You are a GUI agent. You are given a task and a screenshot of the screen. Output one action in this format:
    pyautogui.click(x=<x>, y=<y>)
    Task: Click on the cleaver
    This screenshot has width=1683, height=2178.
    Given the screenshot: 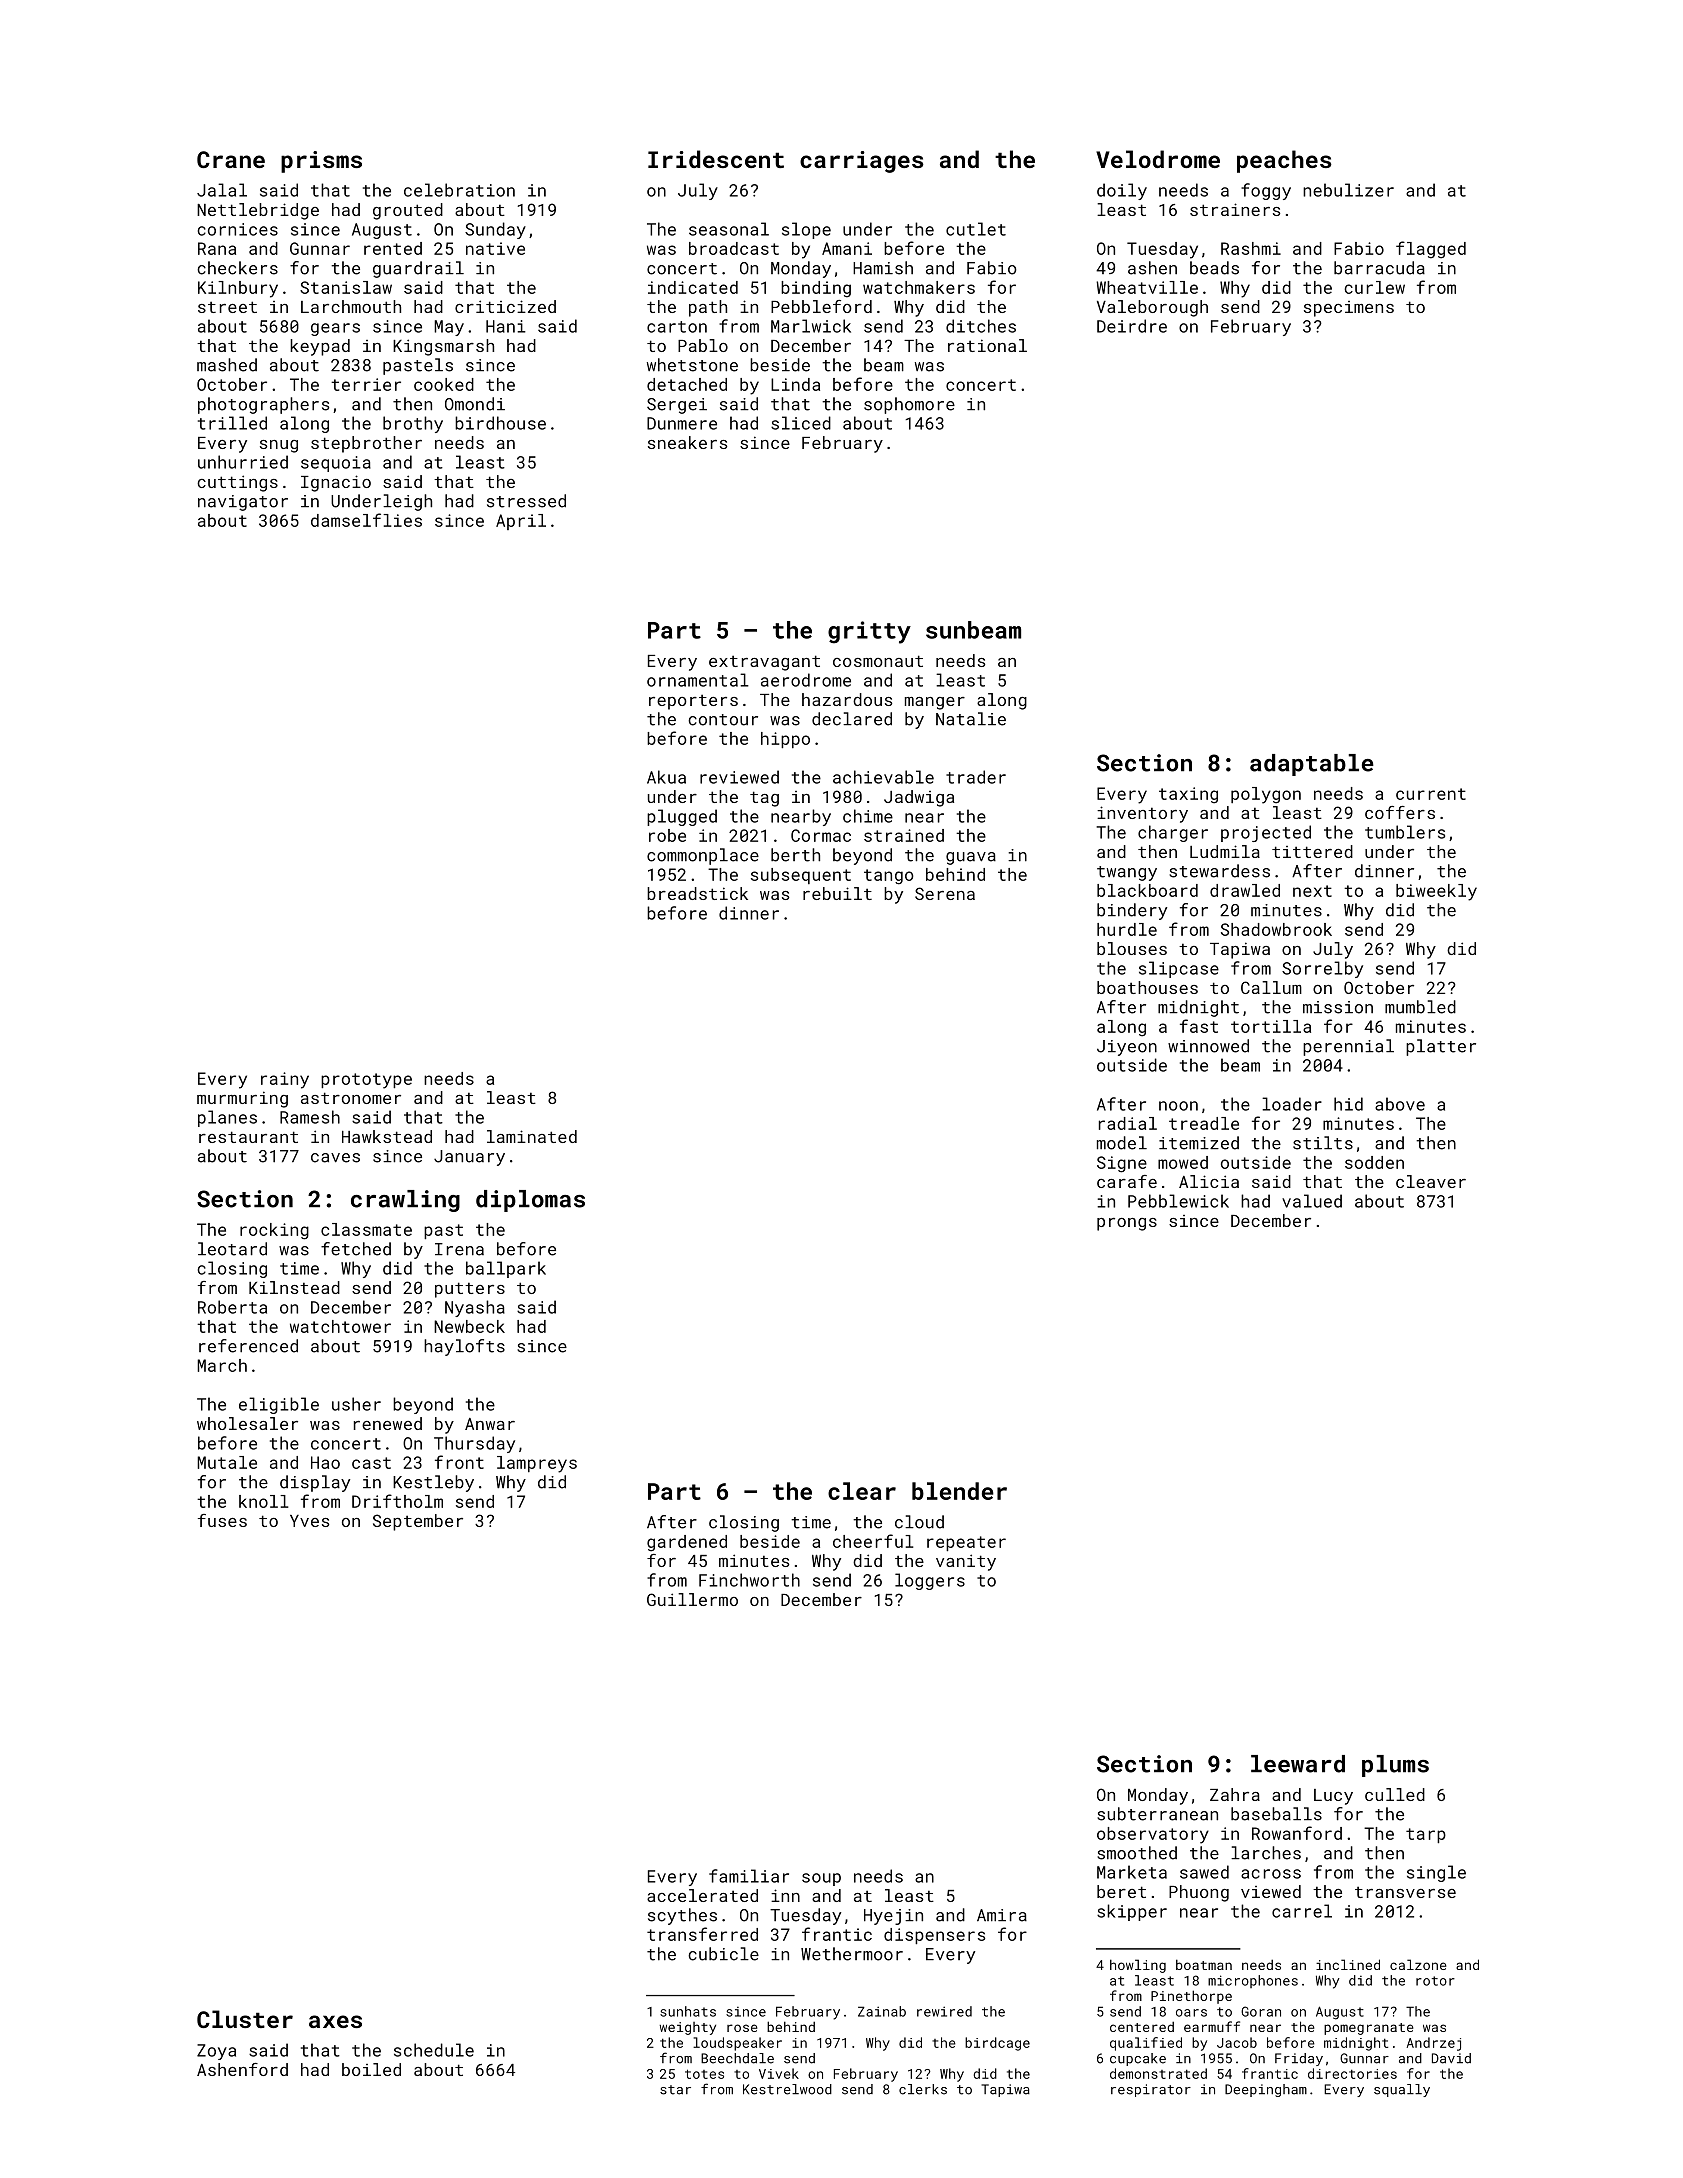 What is the action you would take?
    pyautogui.click(x=1431, y=1181)
